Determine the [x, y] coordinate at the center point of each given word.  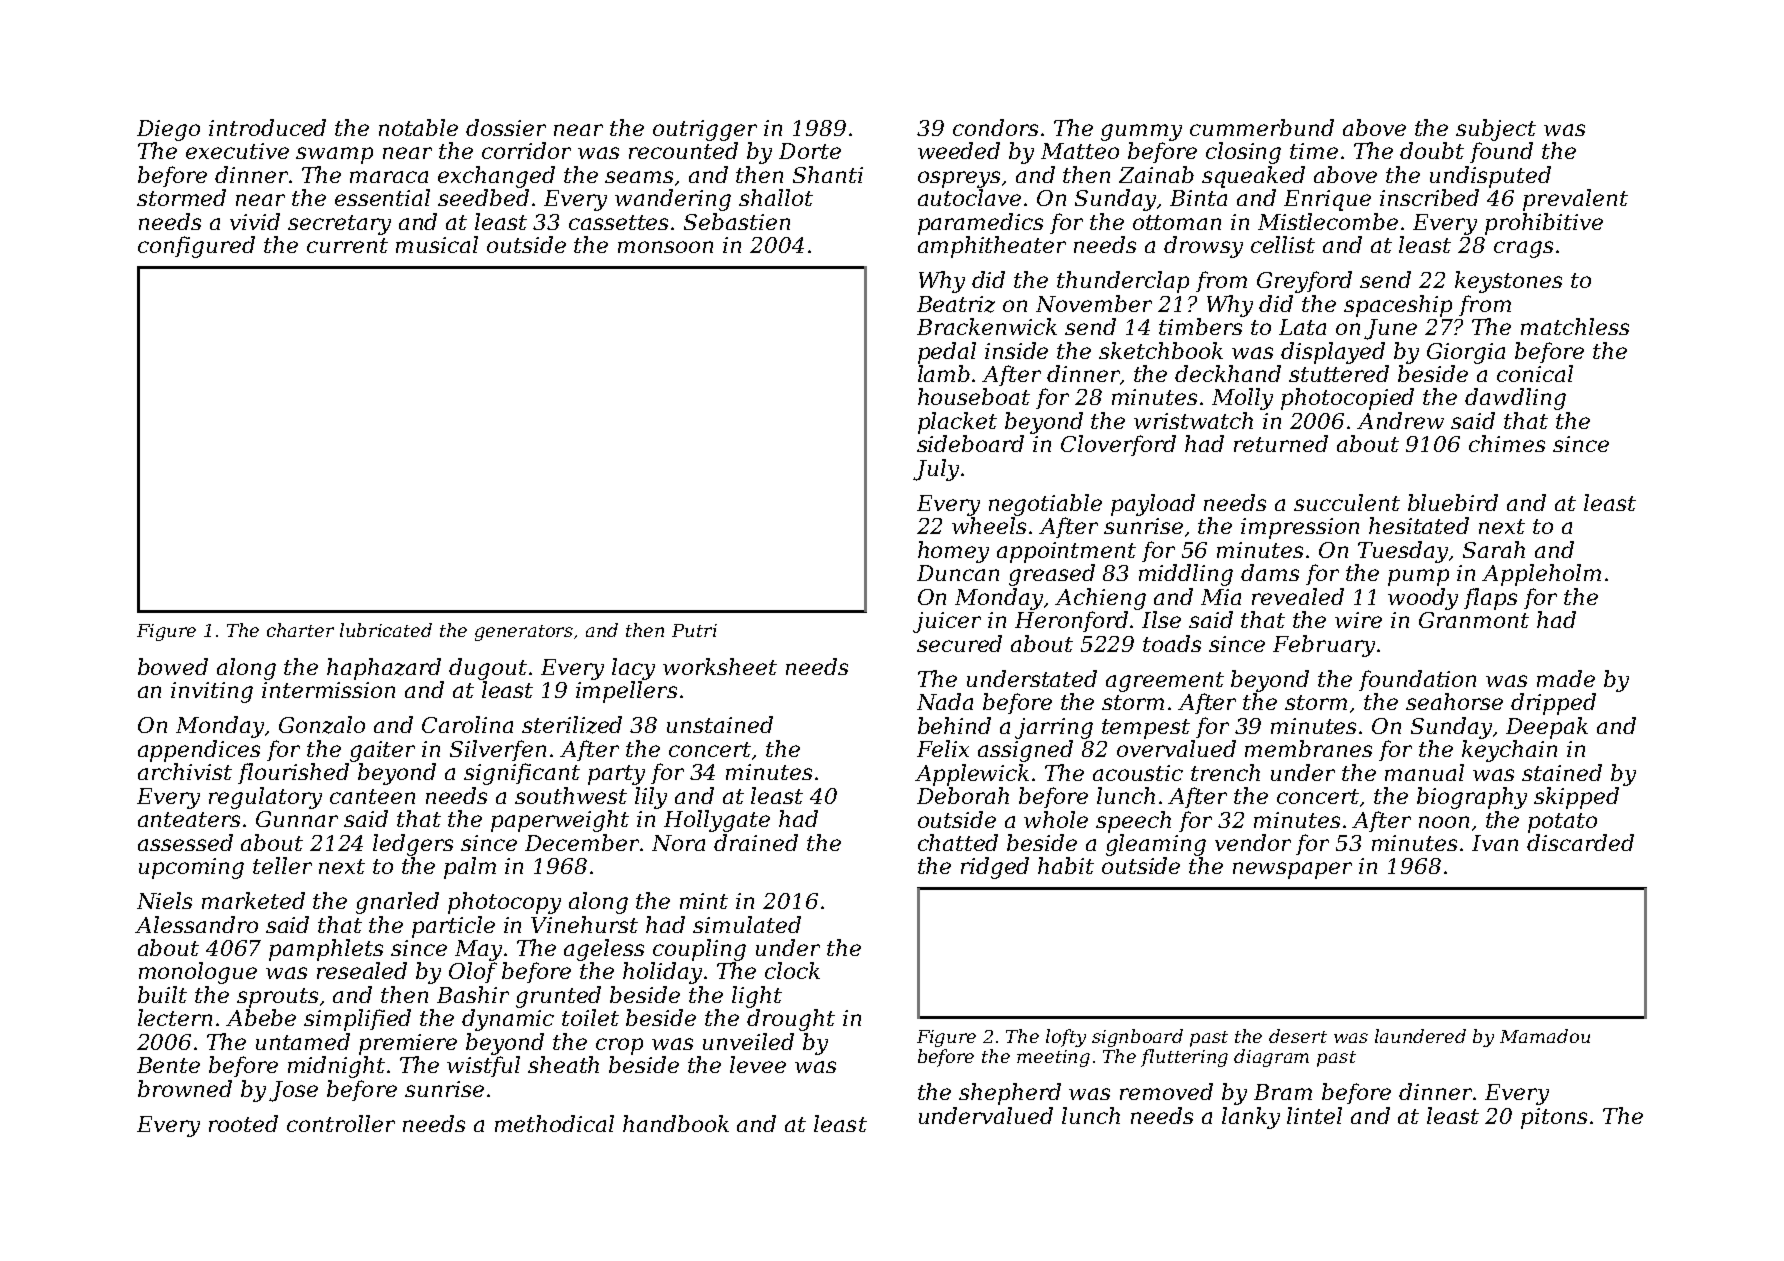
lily [651, 798]
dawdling [1515, 399]
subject [1496, 130]
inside [1016, 350]
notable [418, 127]
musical [437, 244]
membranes [1308, 748]
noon [1444, 822]
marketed [253, 900]
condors [995, 127]
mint [704, 901]
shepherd [1010, 1094]
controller [341, 1123]
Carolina [467, 724]
